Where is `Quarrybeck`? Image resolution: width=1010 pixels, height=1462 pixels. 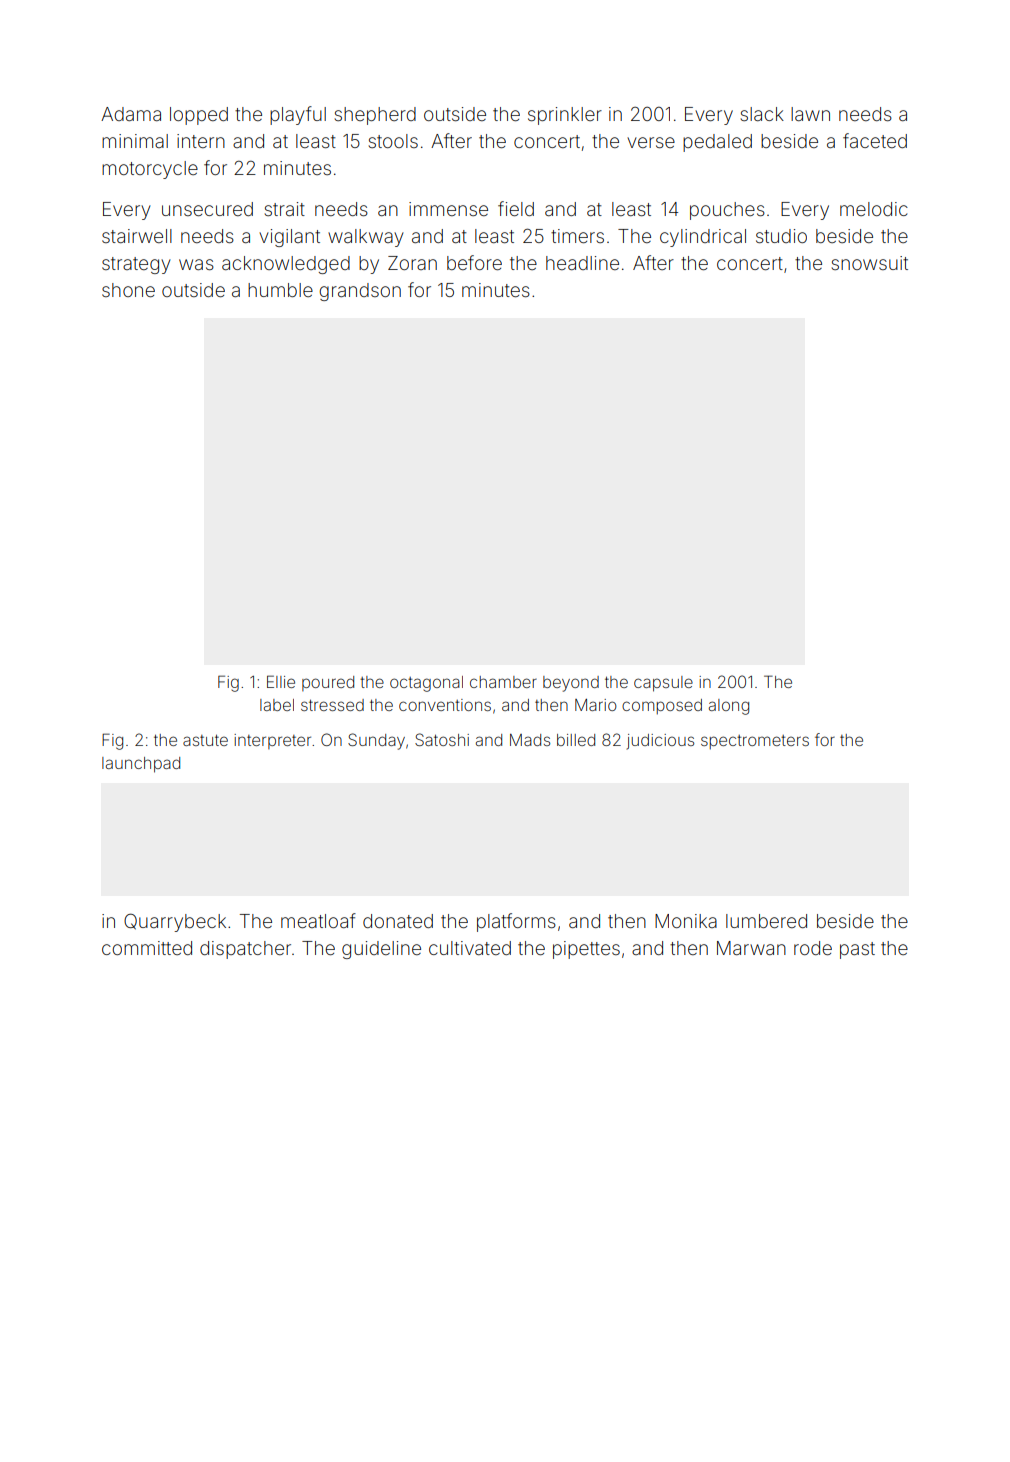 Quarrybeck is located at coordinates (175, 922).
